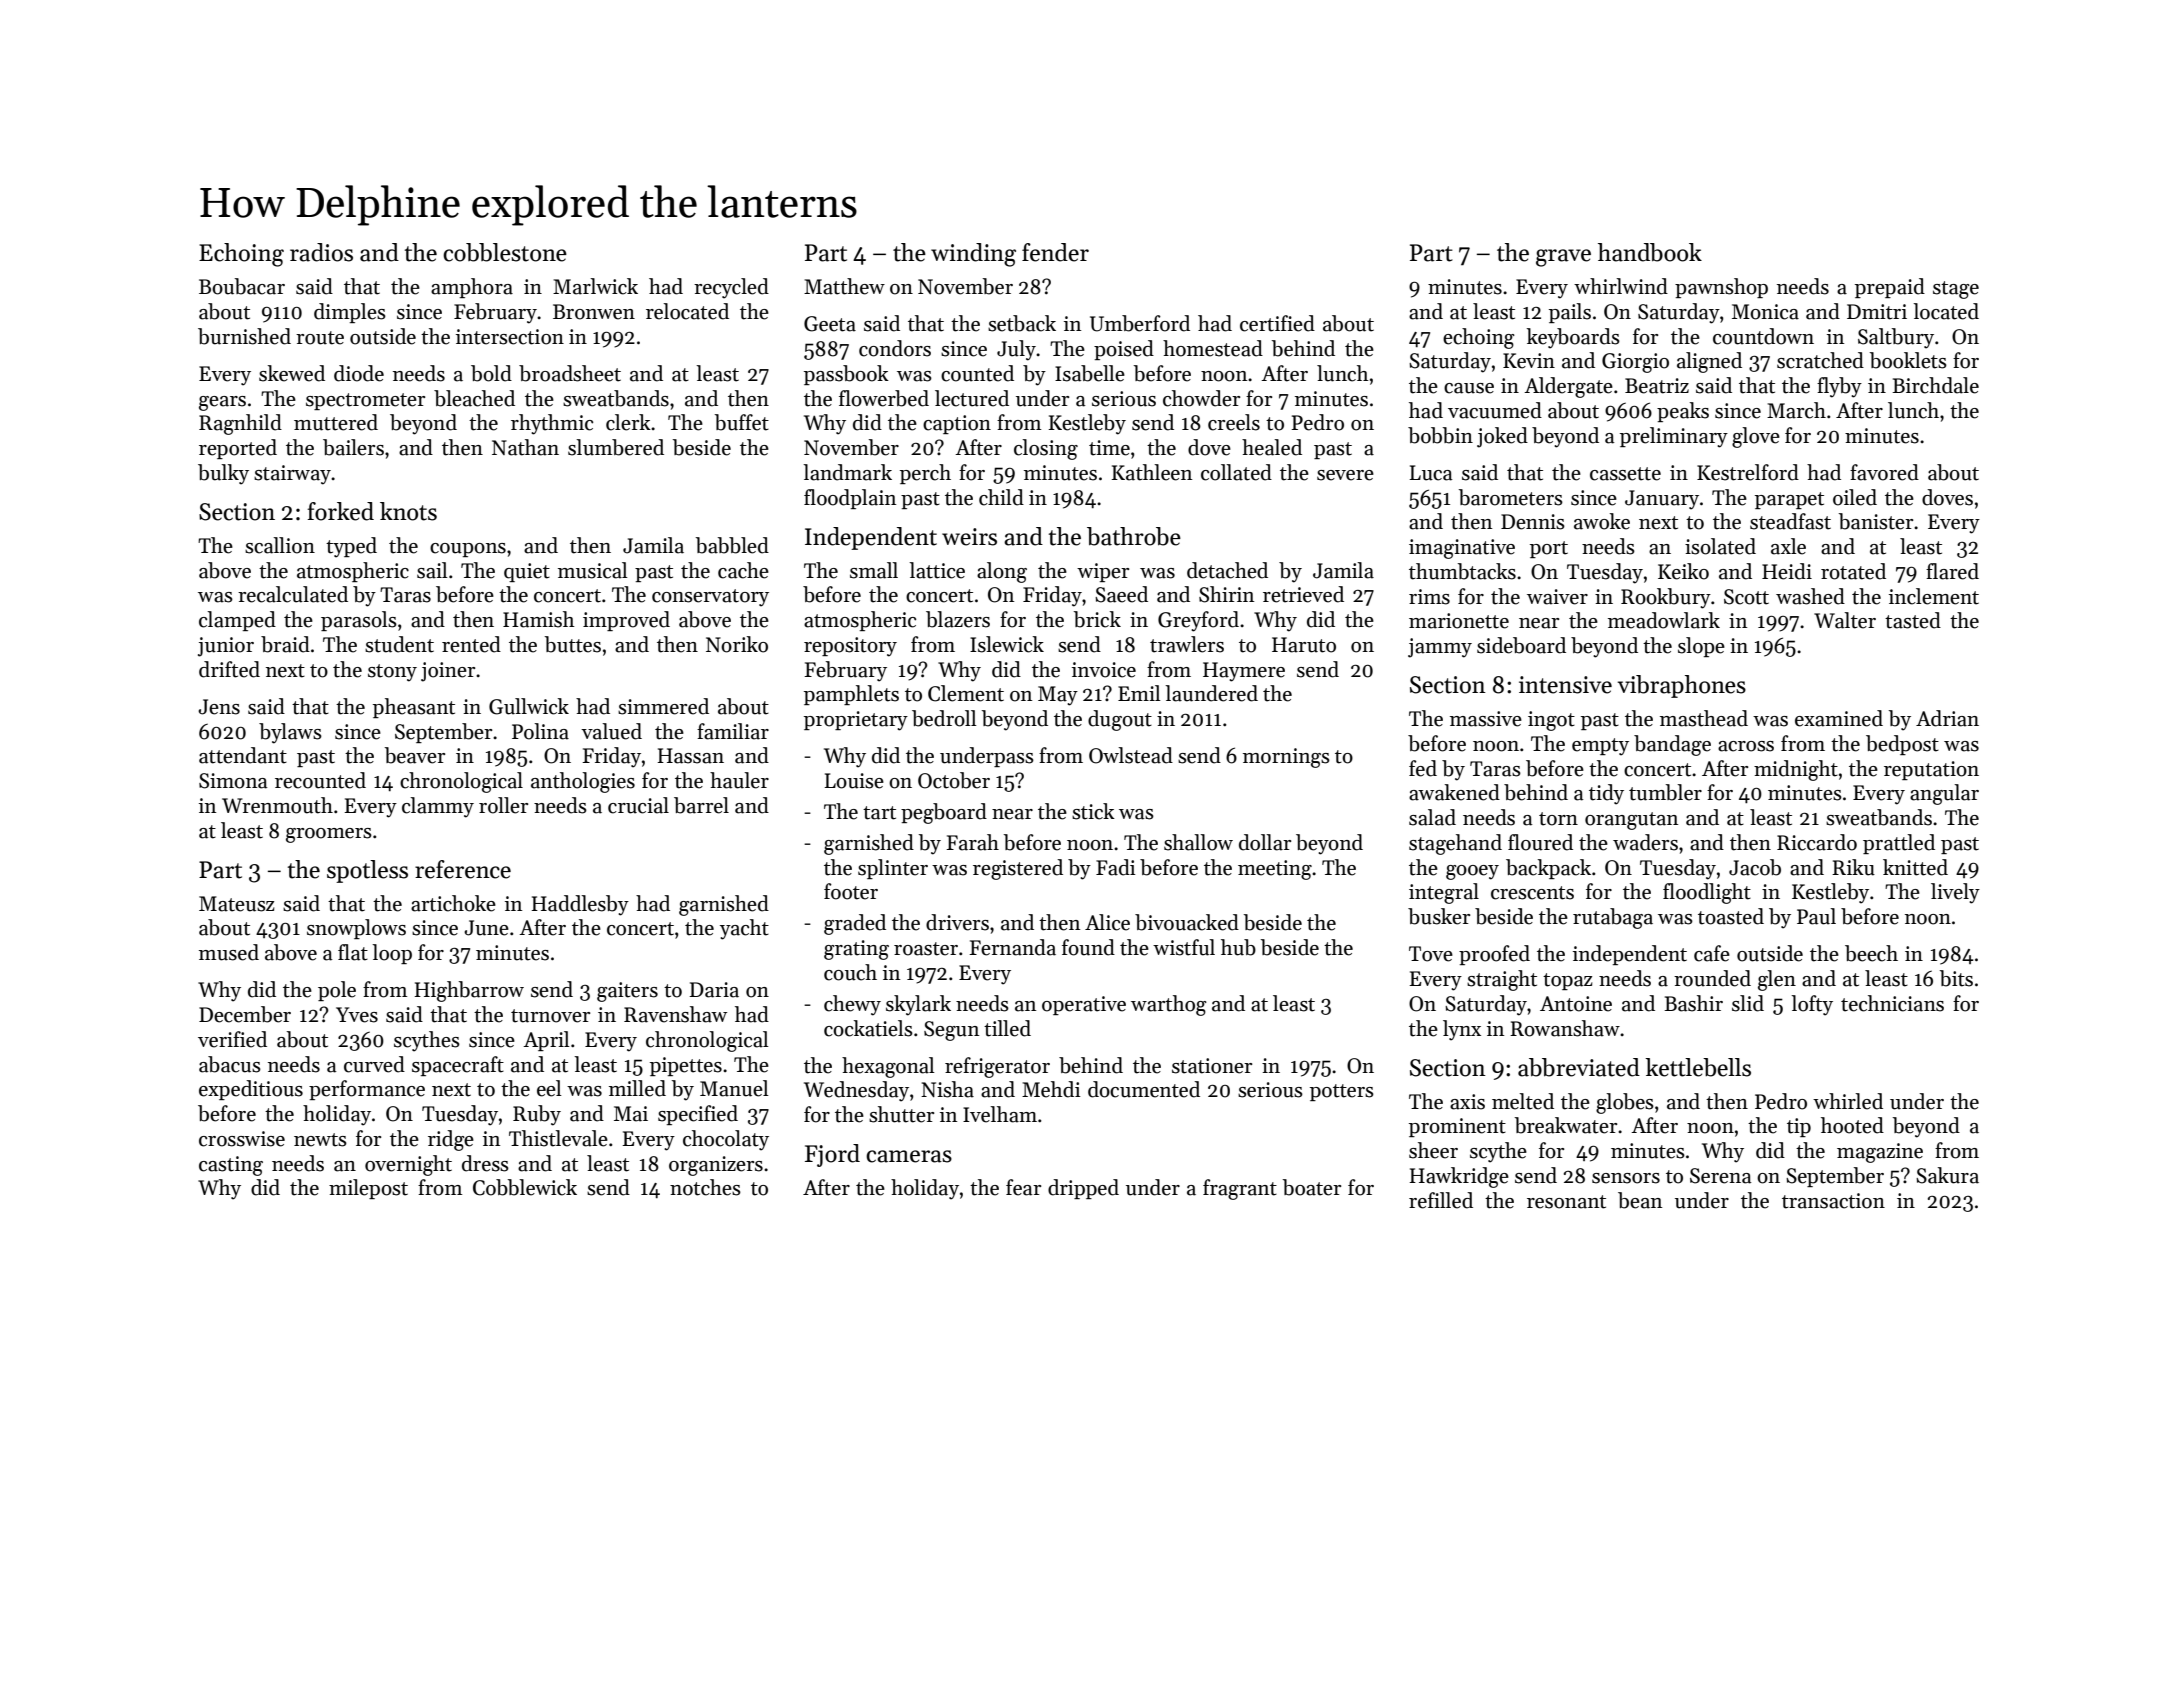 This document has height=1683, width=2178. What do you see at coordinates (1650, 252) in the document?
I see `handbook` at bounding box center [1650, 252].
